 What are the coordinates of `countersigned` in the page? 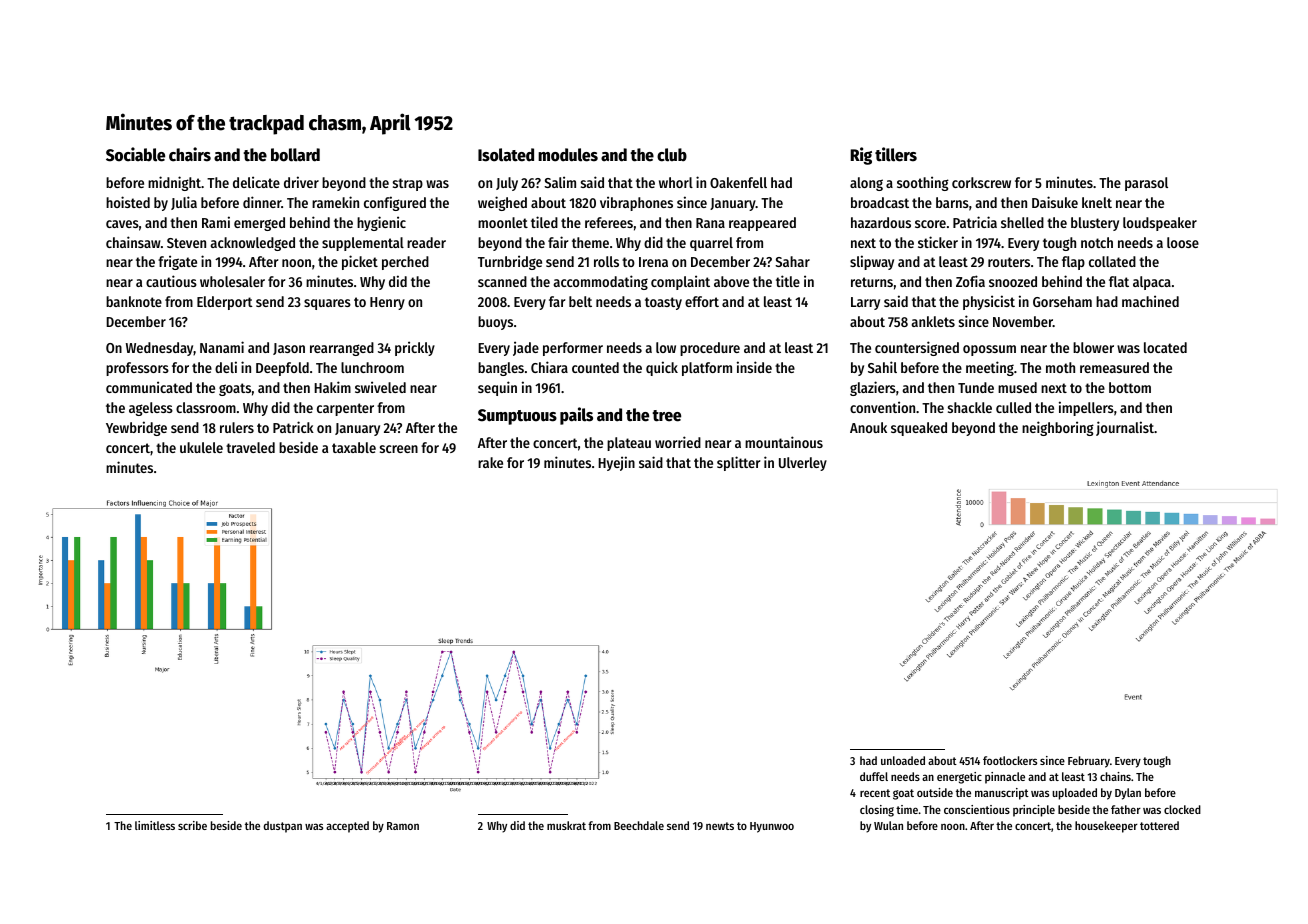 It's located at (917, 348).
